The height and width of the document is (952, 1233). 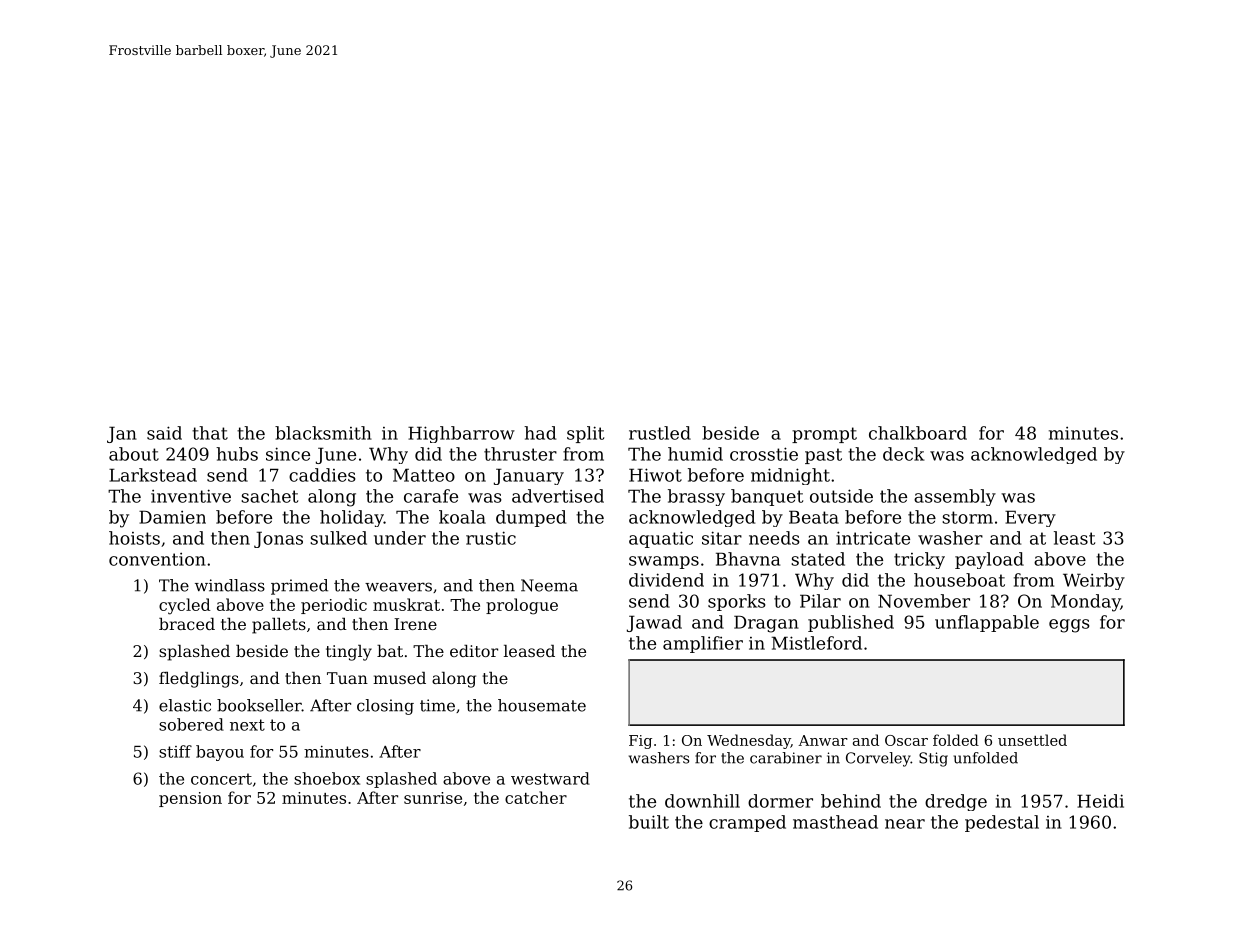 I want to click on blacksmith, so click(x=323, y=433).
